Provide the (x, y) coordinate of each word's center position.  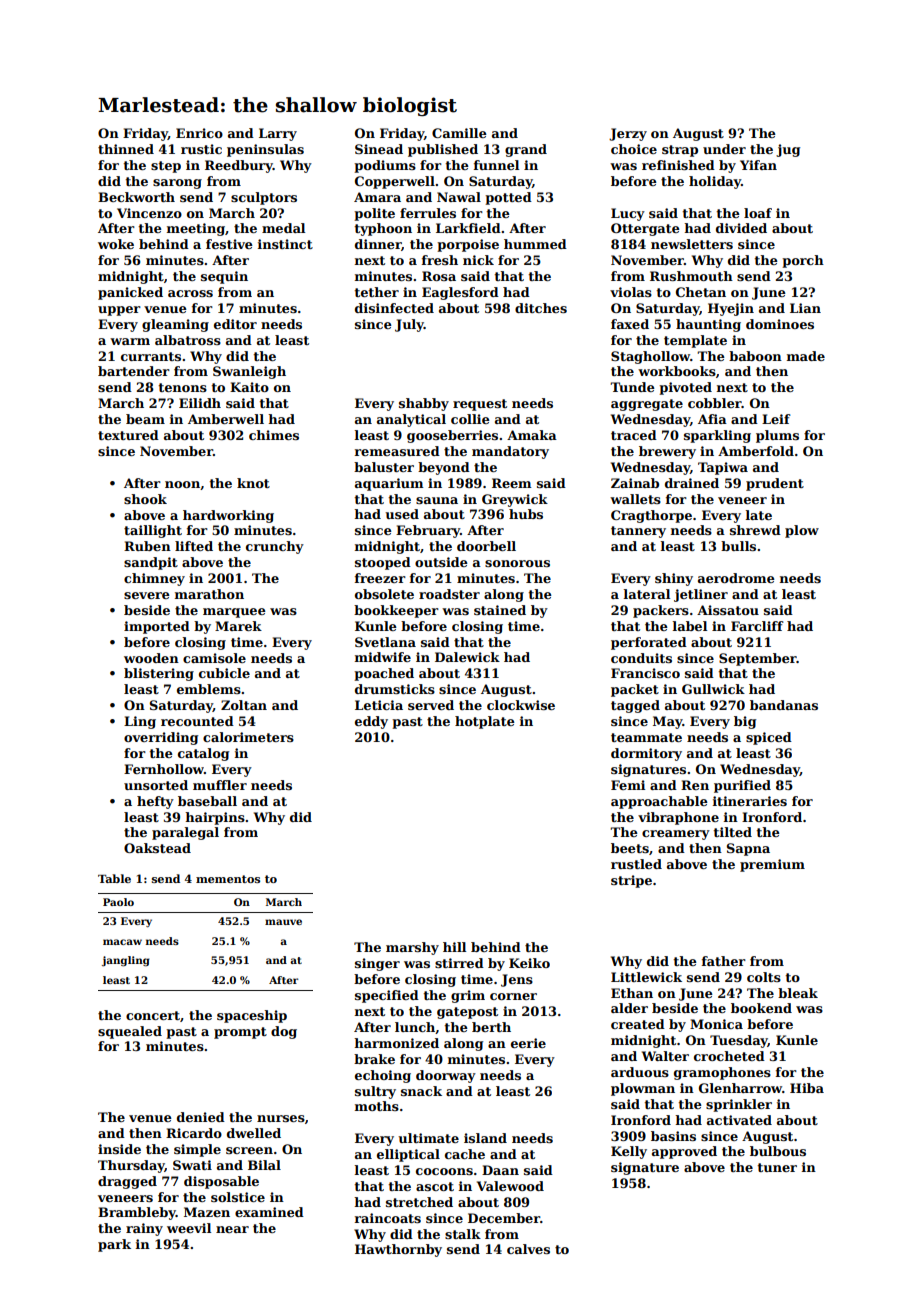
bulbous (778, 1151)
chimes (274, 435)
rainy (144, 1229)
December (504, 1218)
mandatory (510, 452)
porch (803, 261)
